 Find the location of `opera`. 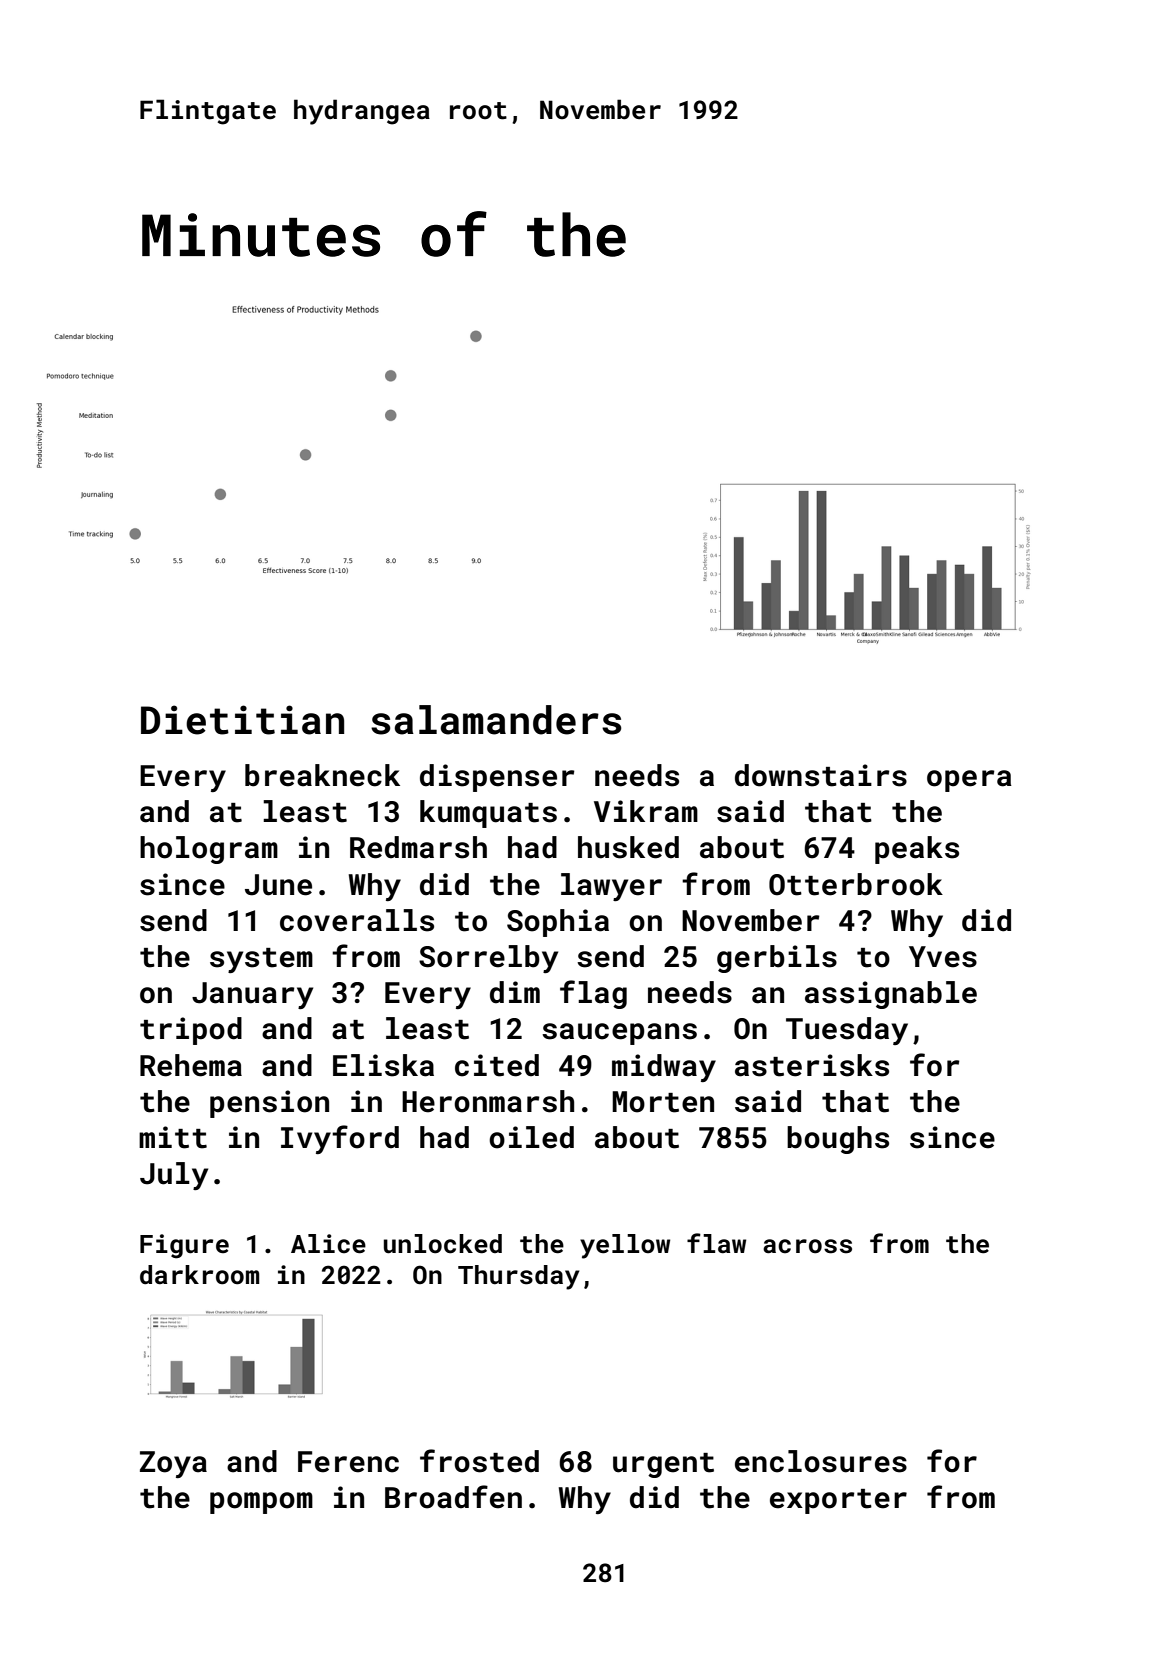

opera is located at coordinates (969, 781).
